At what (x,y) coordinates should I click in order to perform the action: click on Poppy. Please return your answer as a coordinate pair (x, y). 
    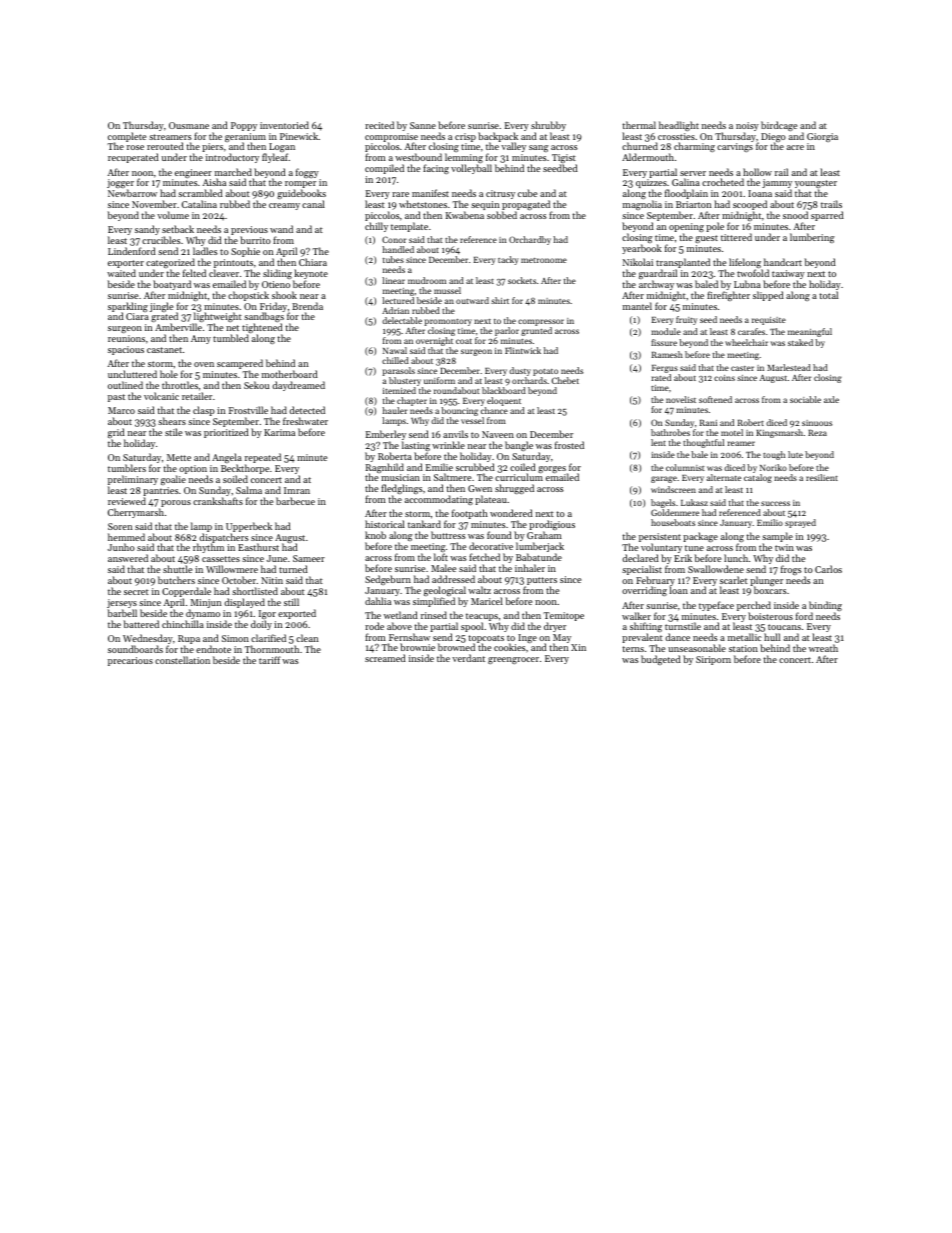
    Looking at the image, I should click on (244, 126).
